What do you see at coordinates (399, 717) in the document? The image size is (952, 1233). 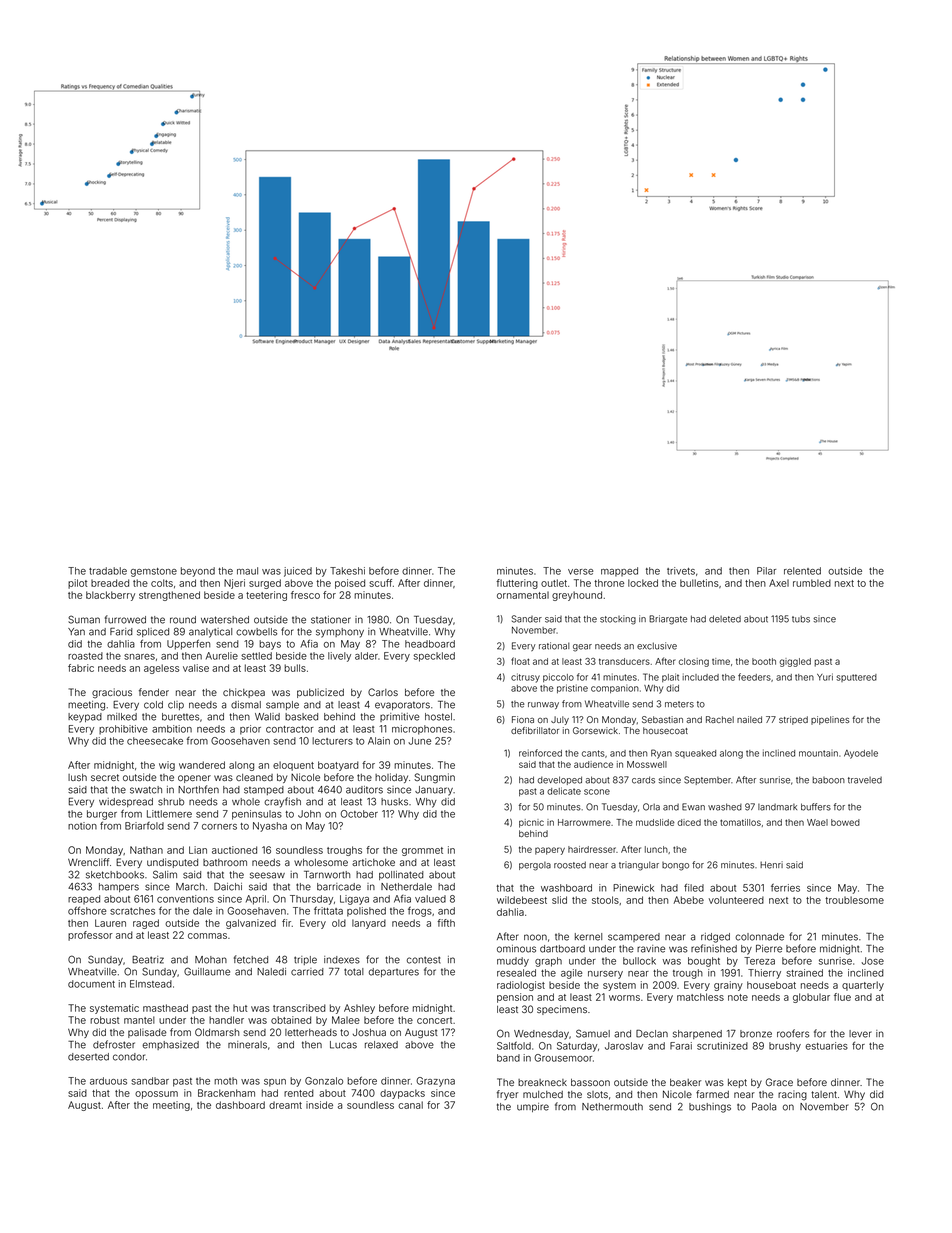 I see `primitive` at bounding box center [399, 717].
